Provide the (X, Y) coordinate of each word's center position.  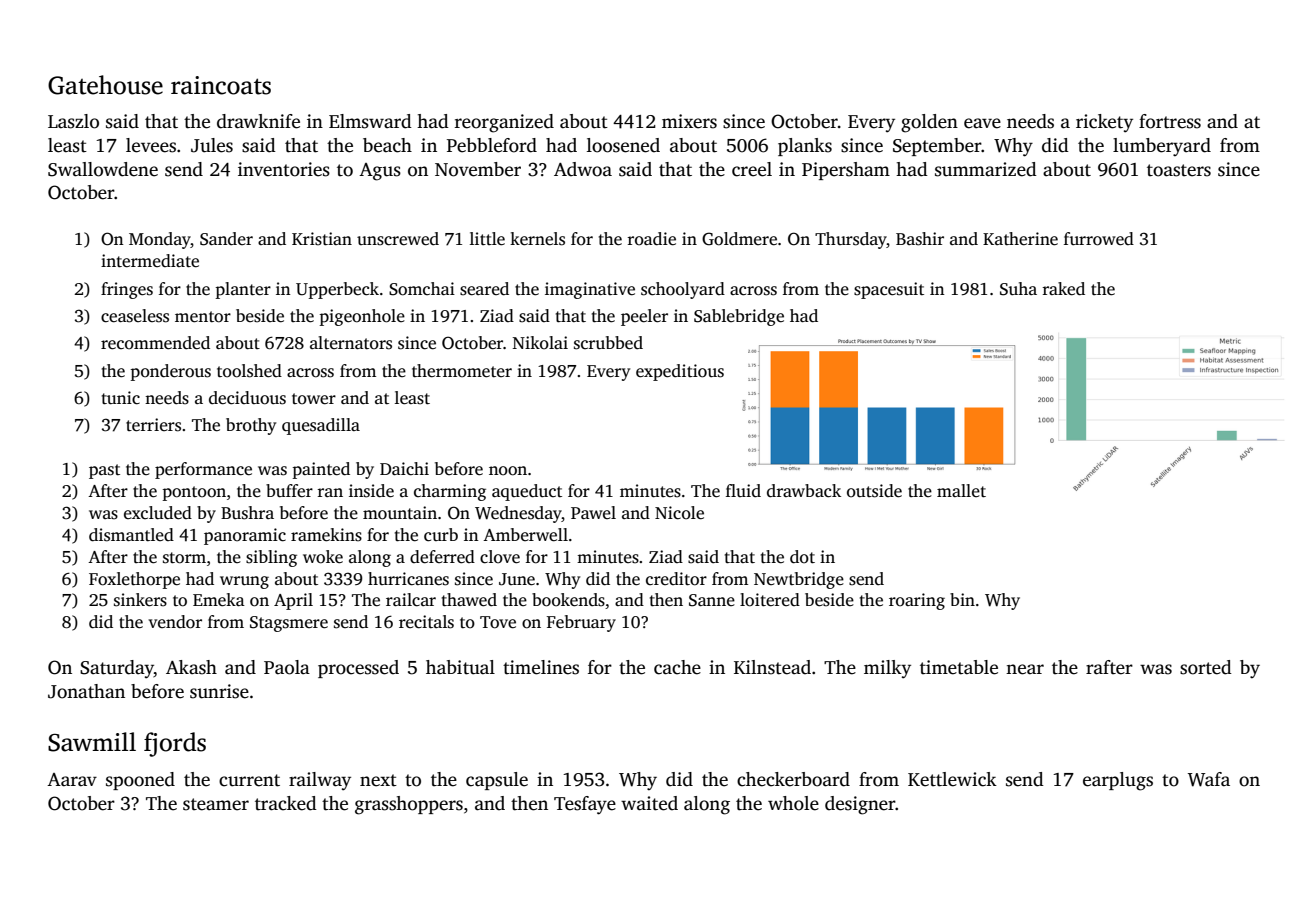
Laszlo (73, 121)
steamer (216, 804)
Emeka (219, 600)
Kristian (322, 239)
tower (314, 399)
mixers (689, 121)
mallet (961, 491)
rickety (1104, 123)
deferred (442, 557)
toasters (1179, 170)
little (487, 239)
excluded (158, 513)
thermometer (462, 371)
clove (500, 557)
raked (1063, 289)
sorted (1206, 667)
